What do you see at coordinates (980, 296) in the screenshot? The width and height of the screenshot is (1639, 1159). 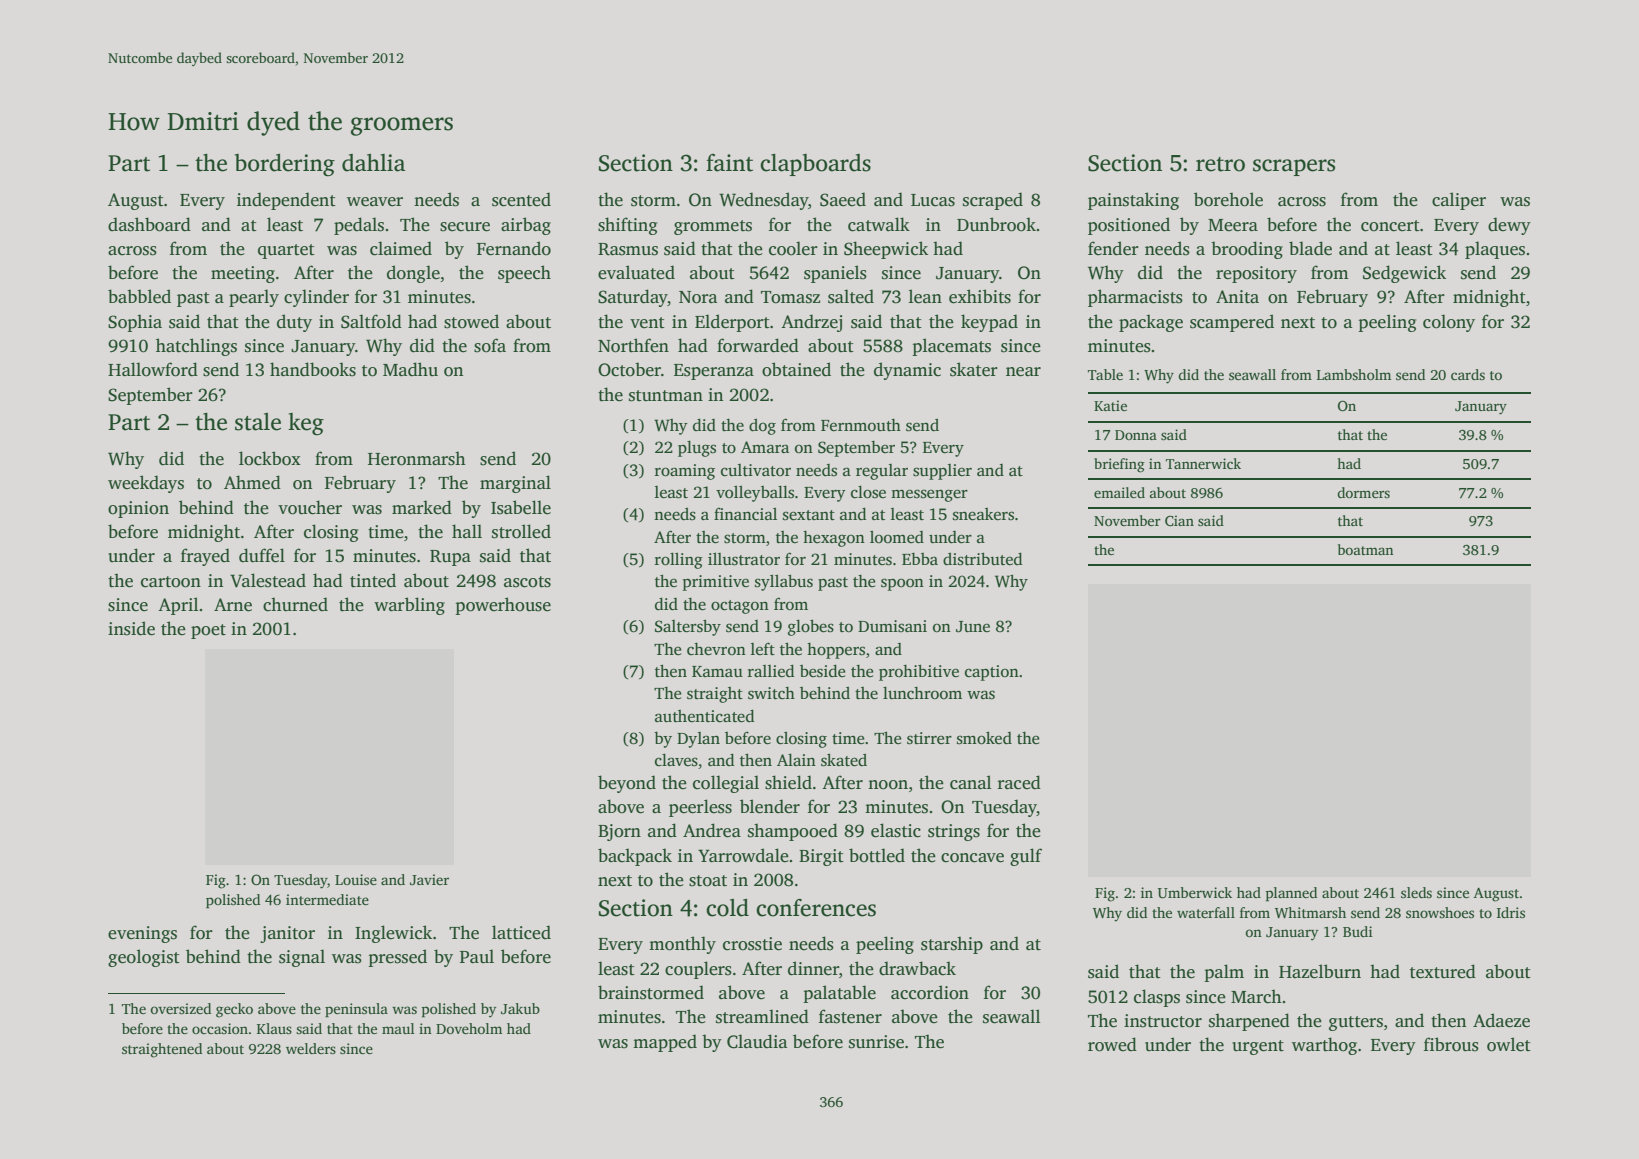 I see `exhibits` at bounding box center [980, 296].
